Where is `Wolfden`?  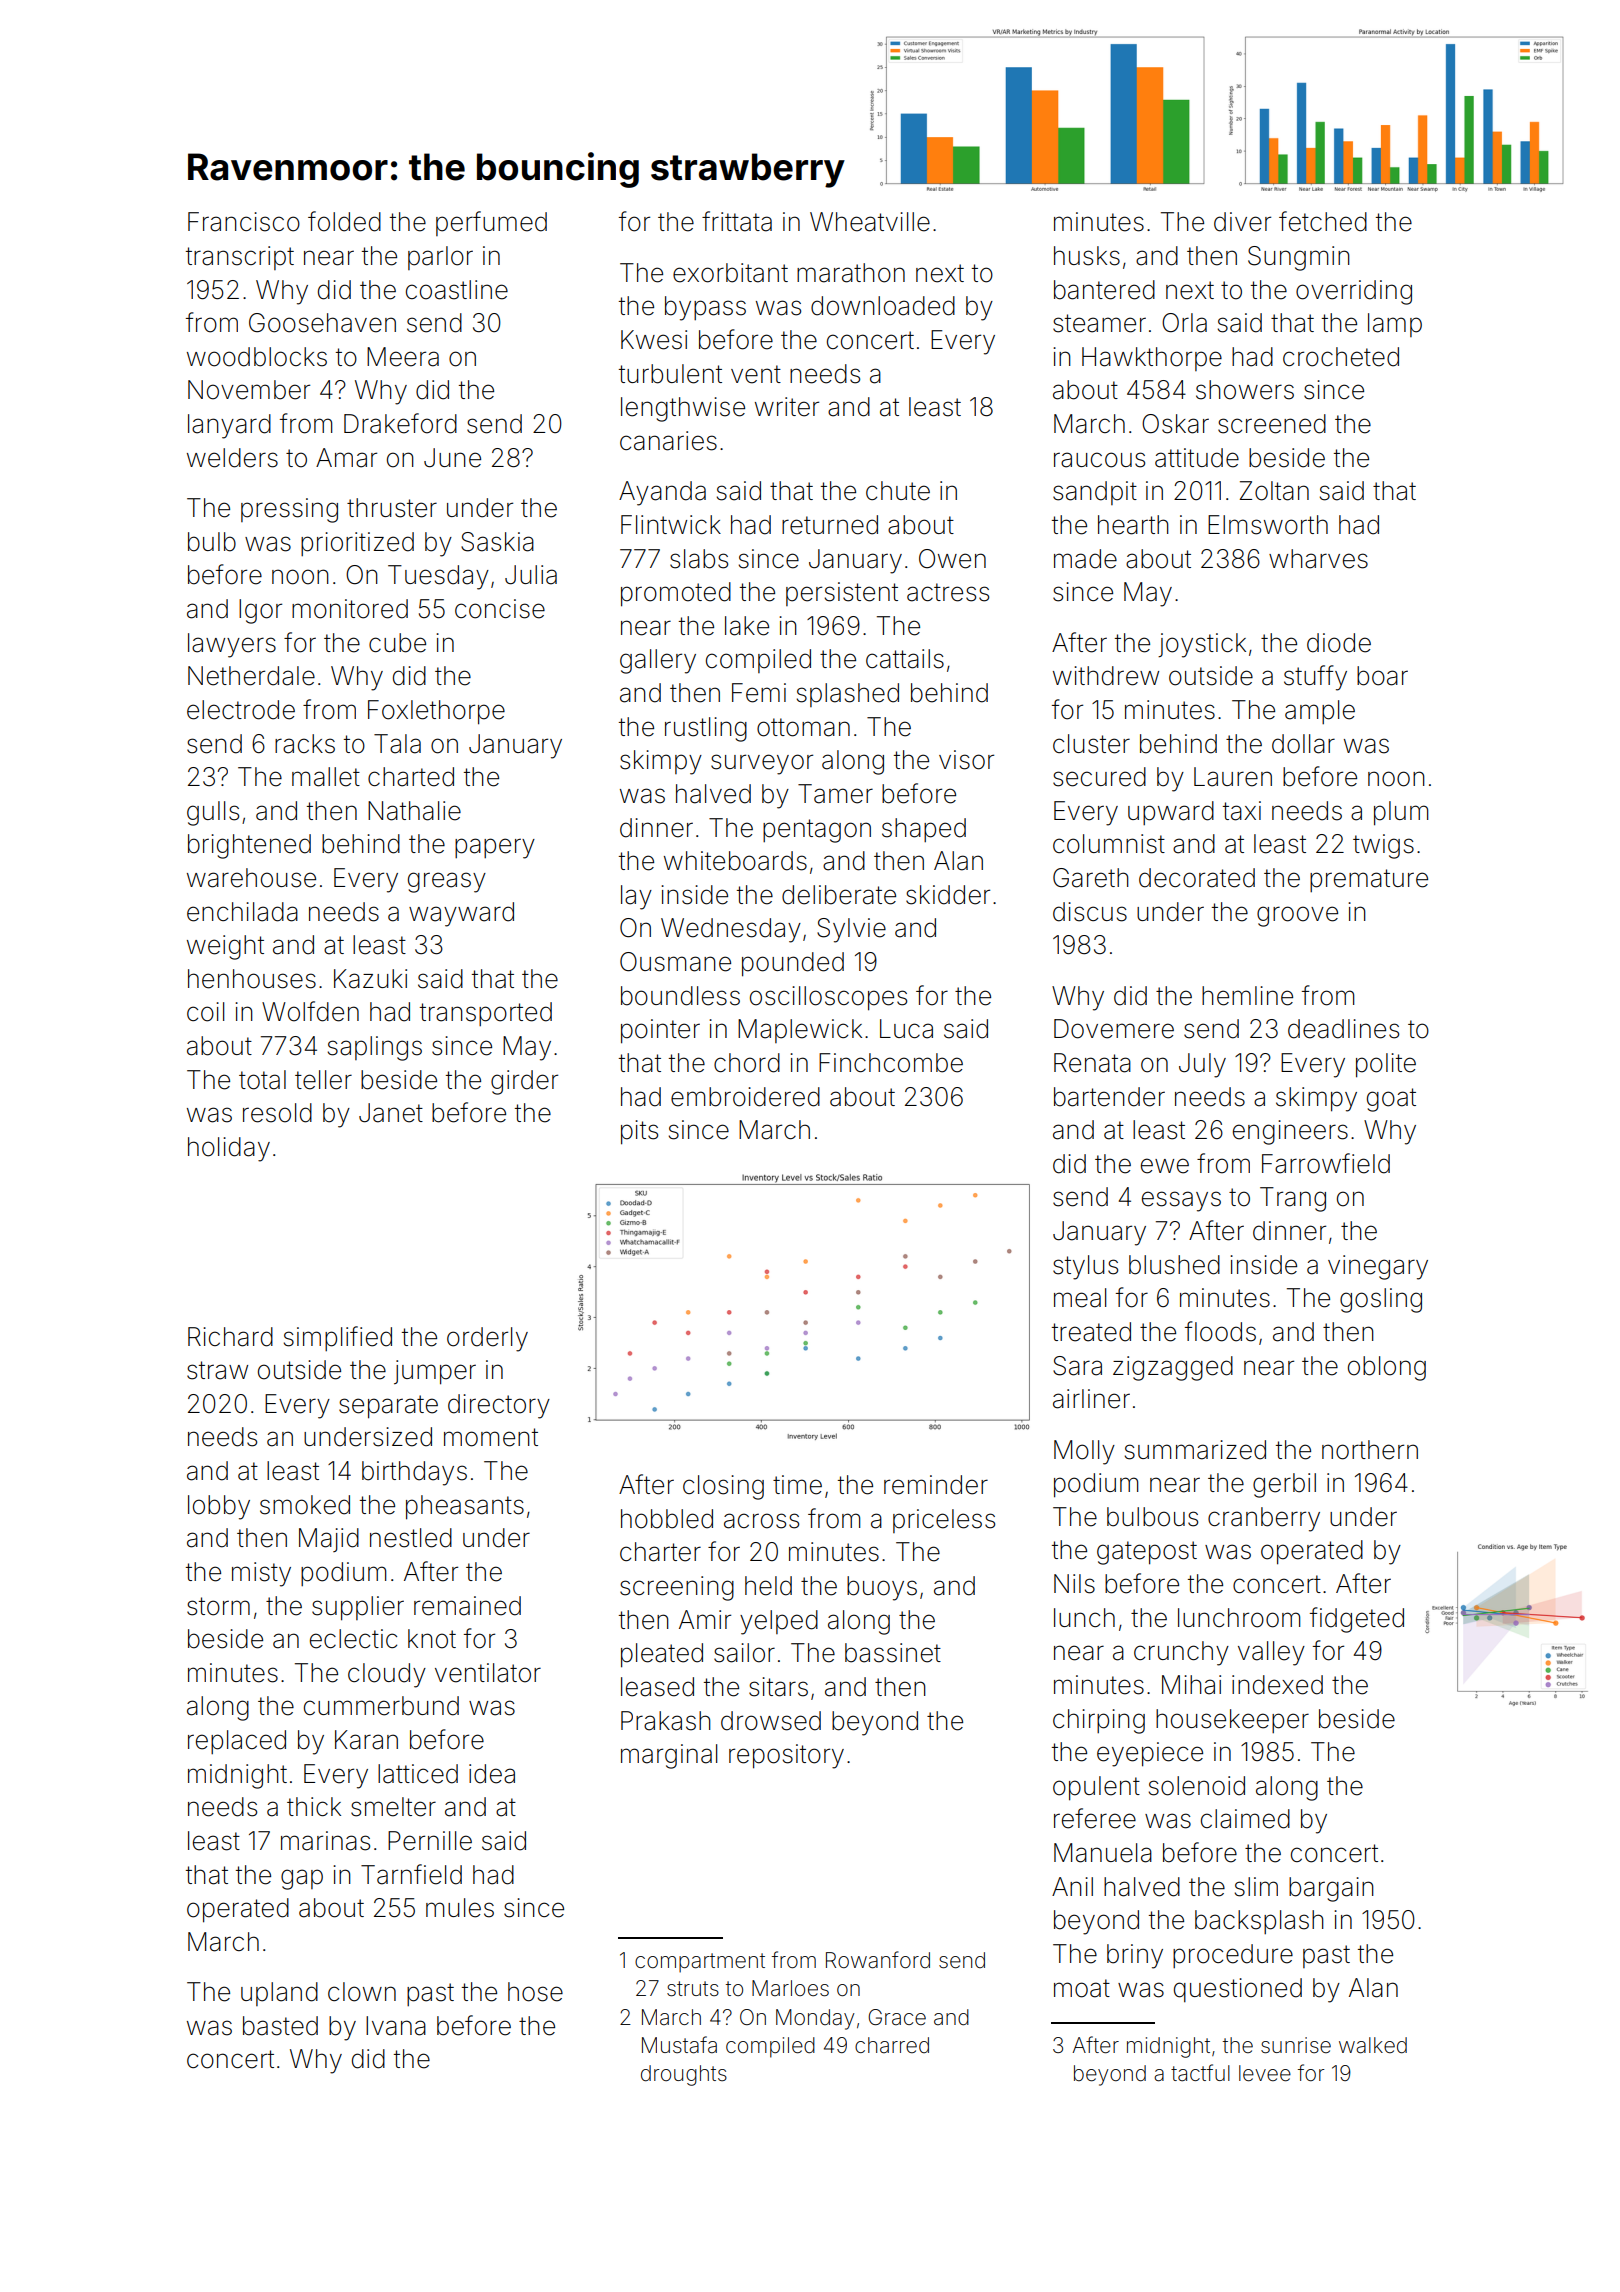
Wolfden is located at coordinates (310, 1011).
